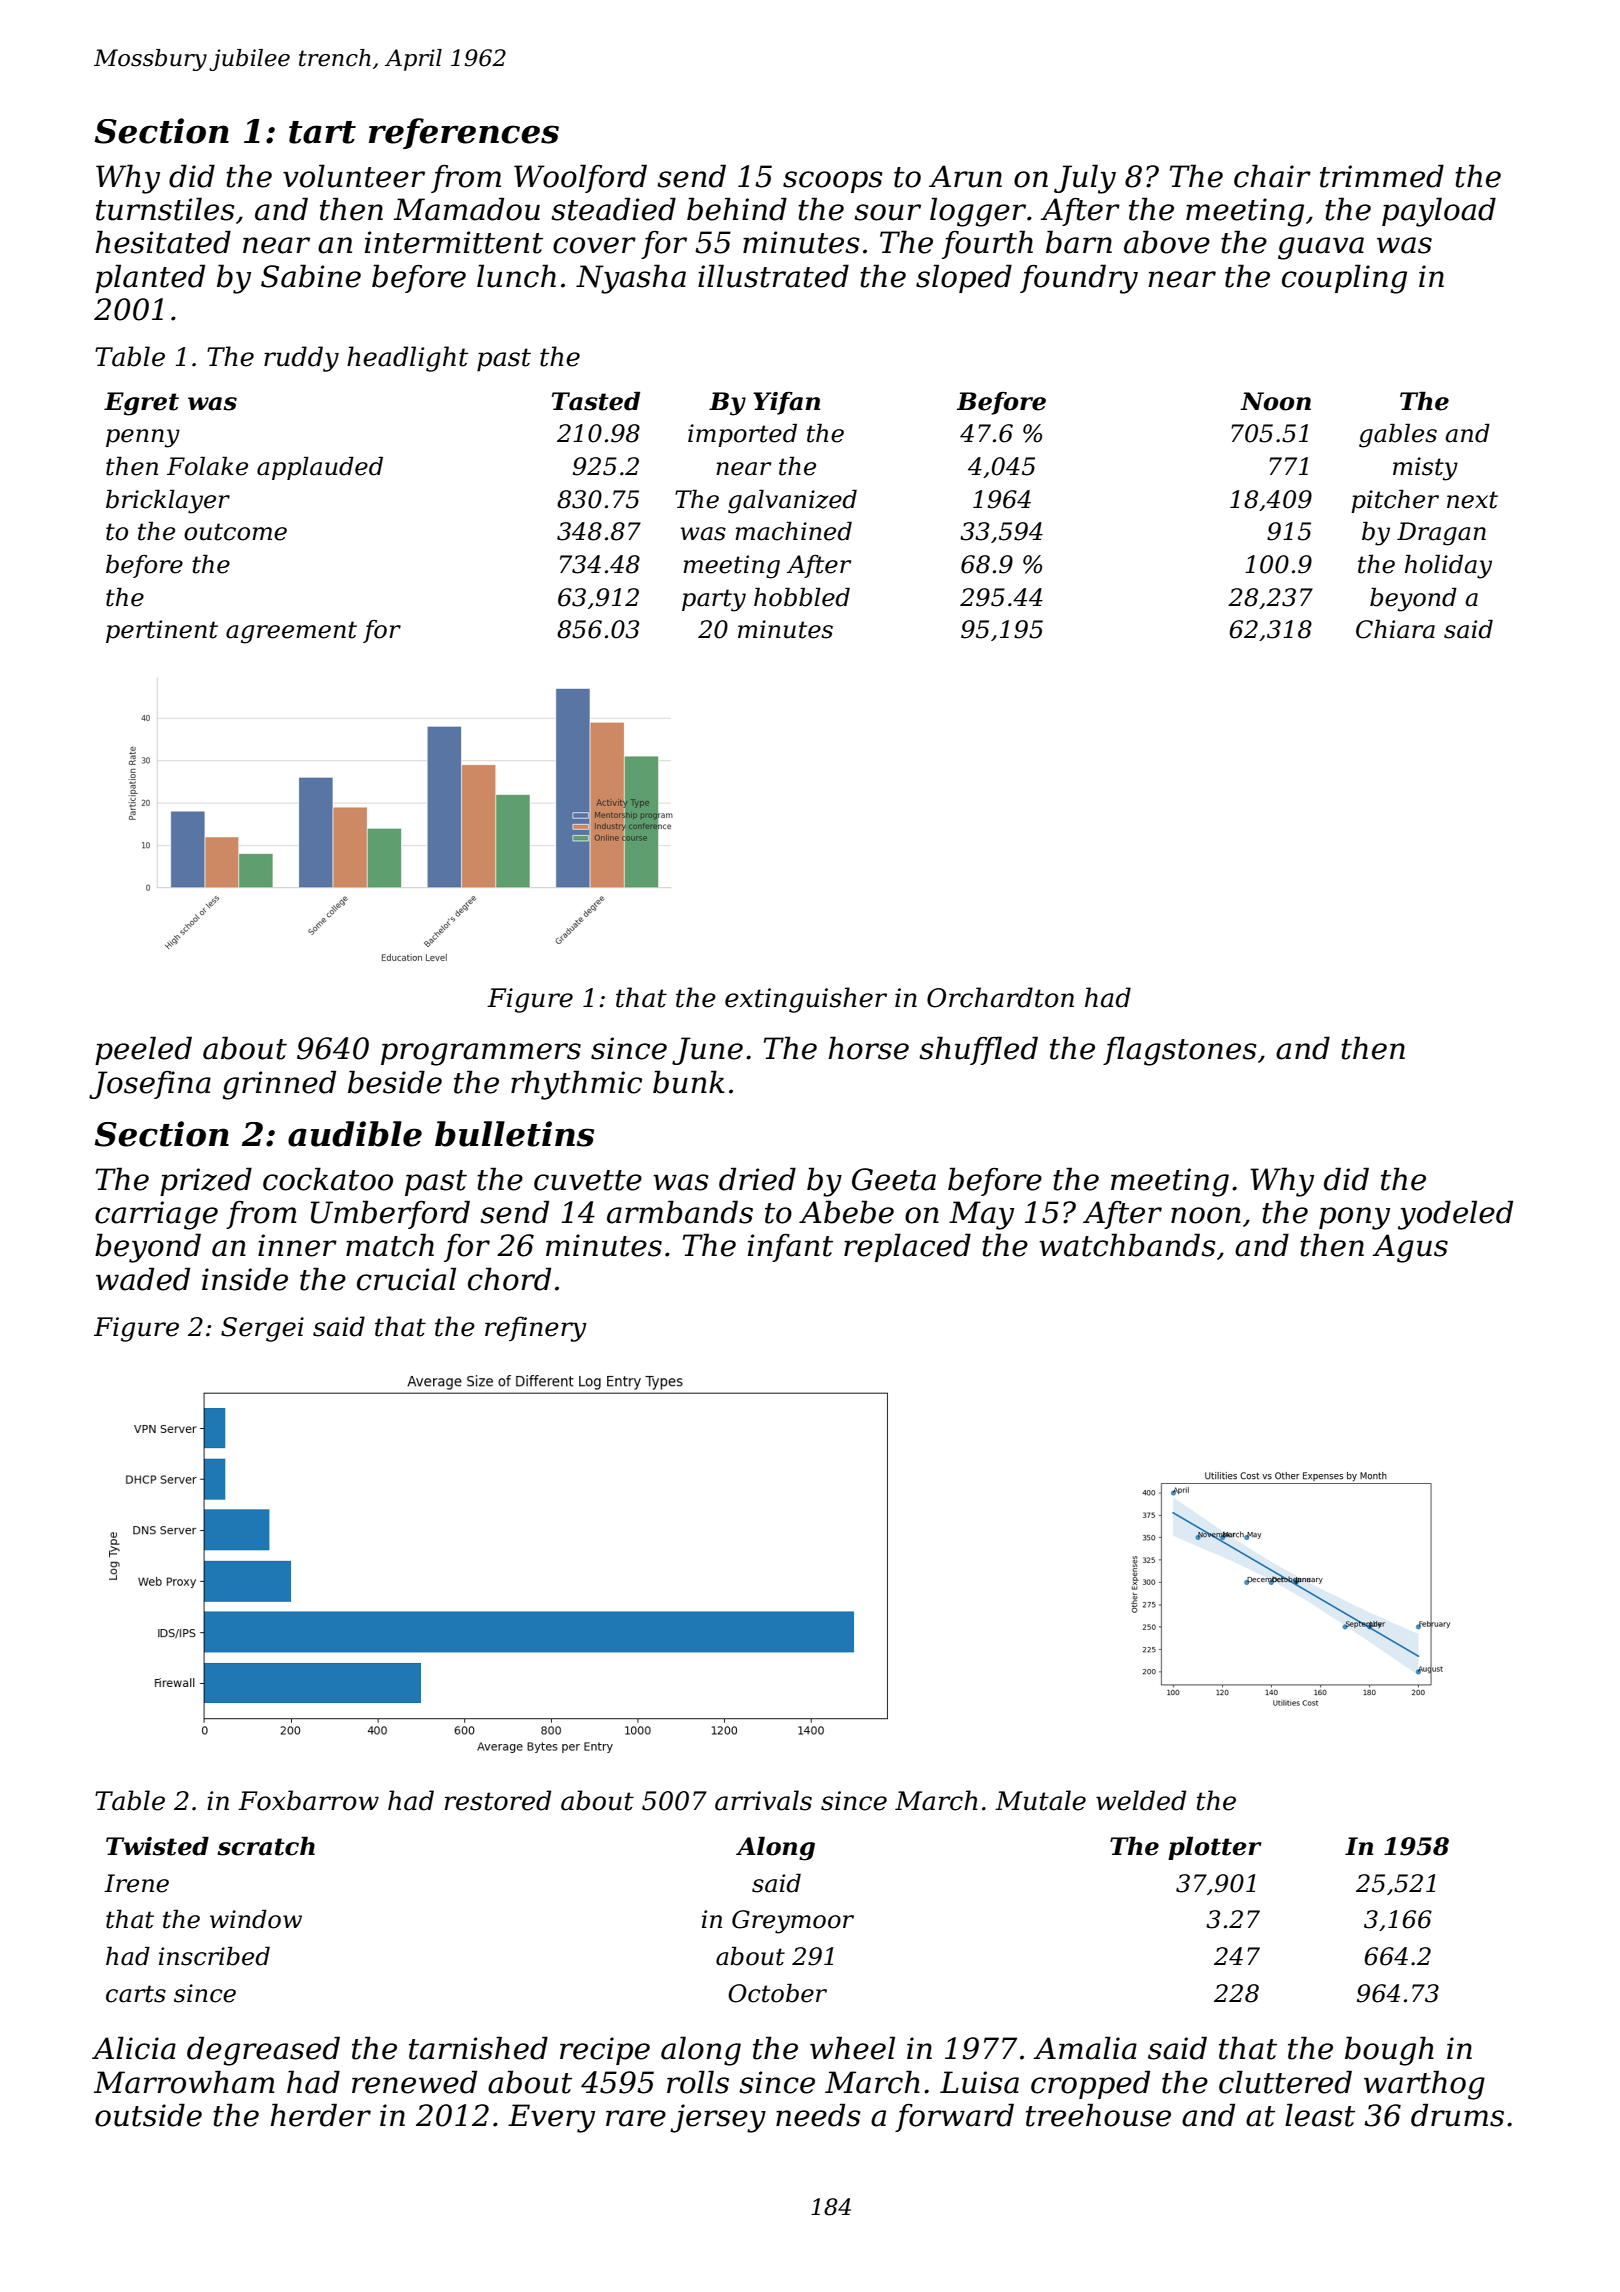  What do you see at coordinates (806, 1000) in the screenshot?
I see `extinguisher` at bounding box center [806, 1000].
